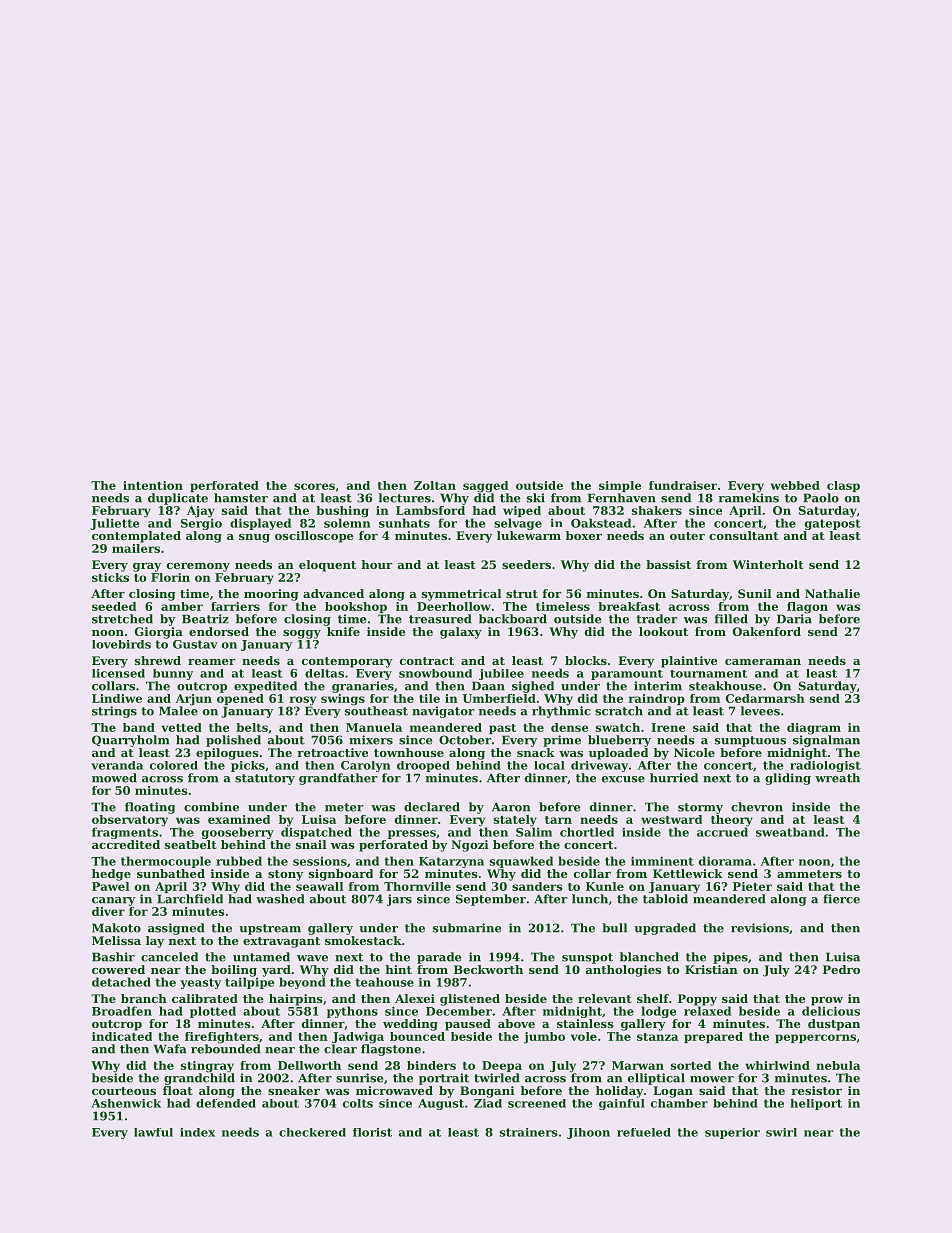  Describe the element at coordinates (174, 765) in the screenshot. I see `colored` at that location.
